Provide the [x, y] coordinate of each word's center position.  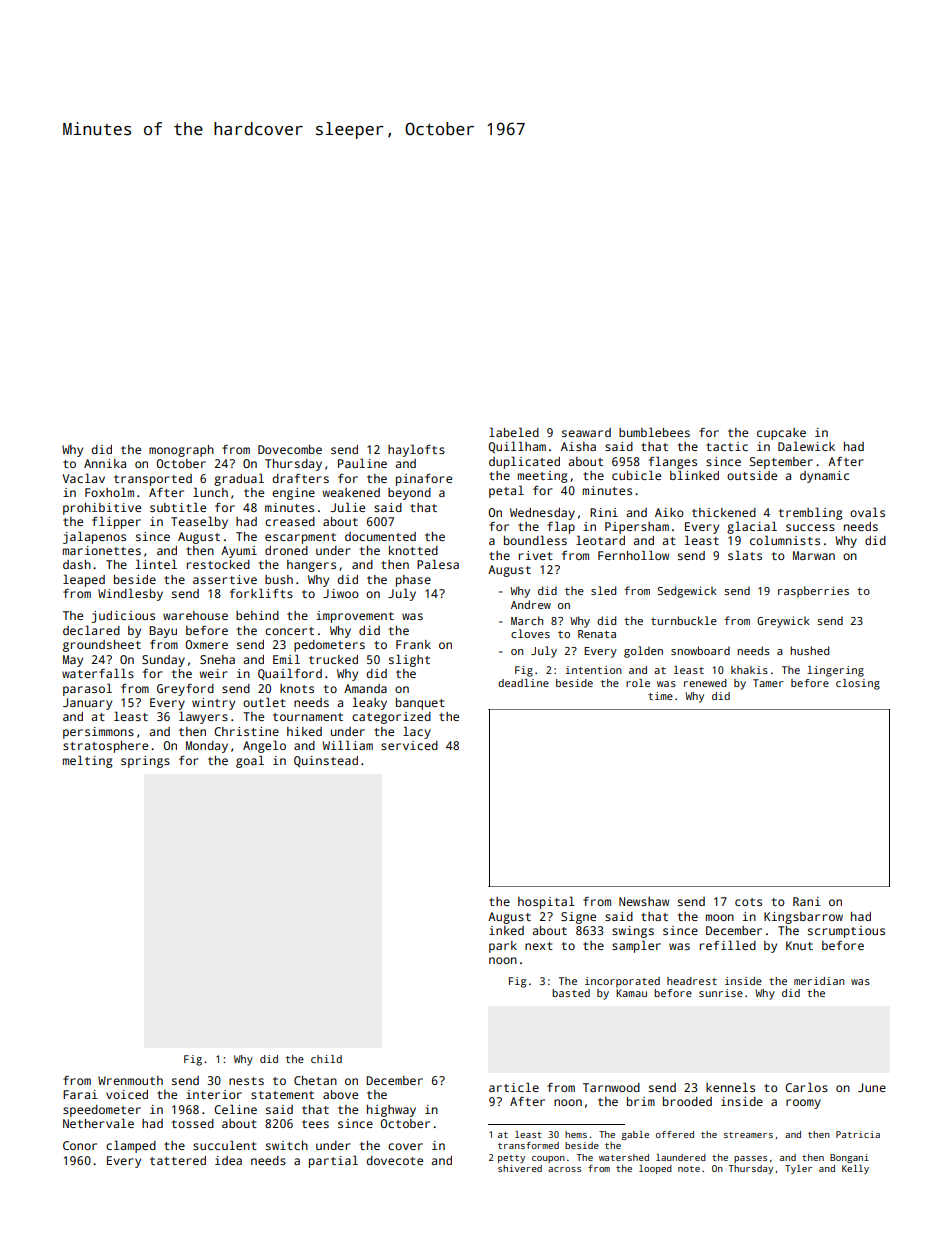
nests [246, 1081]
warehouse [195, 615]
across [564, 1169]
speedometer [102, 1111]
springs [145, 762]
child [326, 1059]
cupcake [781, 434]
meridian [819, 981]
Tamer [768, 683]
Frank [413, 644]
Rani [807, 901]
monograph [181, 451]
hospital [546, 902]
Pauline [362, 463]
